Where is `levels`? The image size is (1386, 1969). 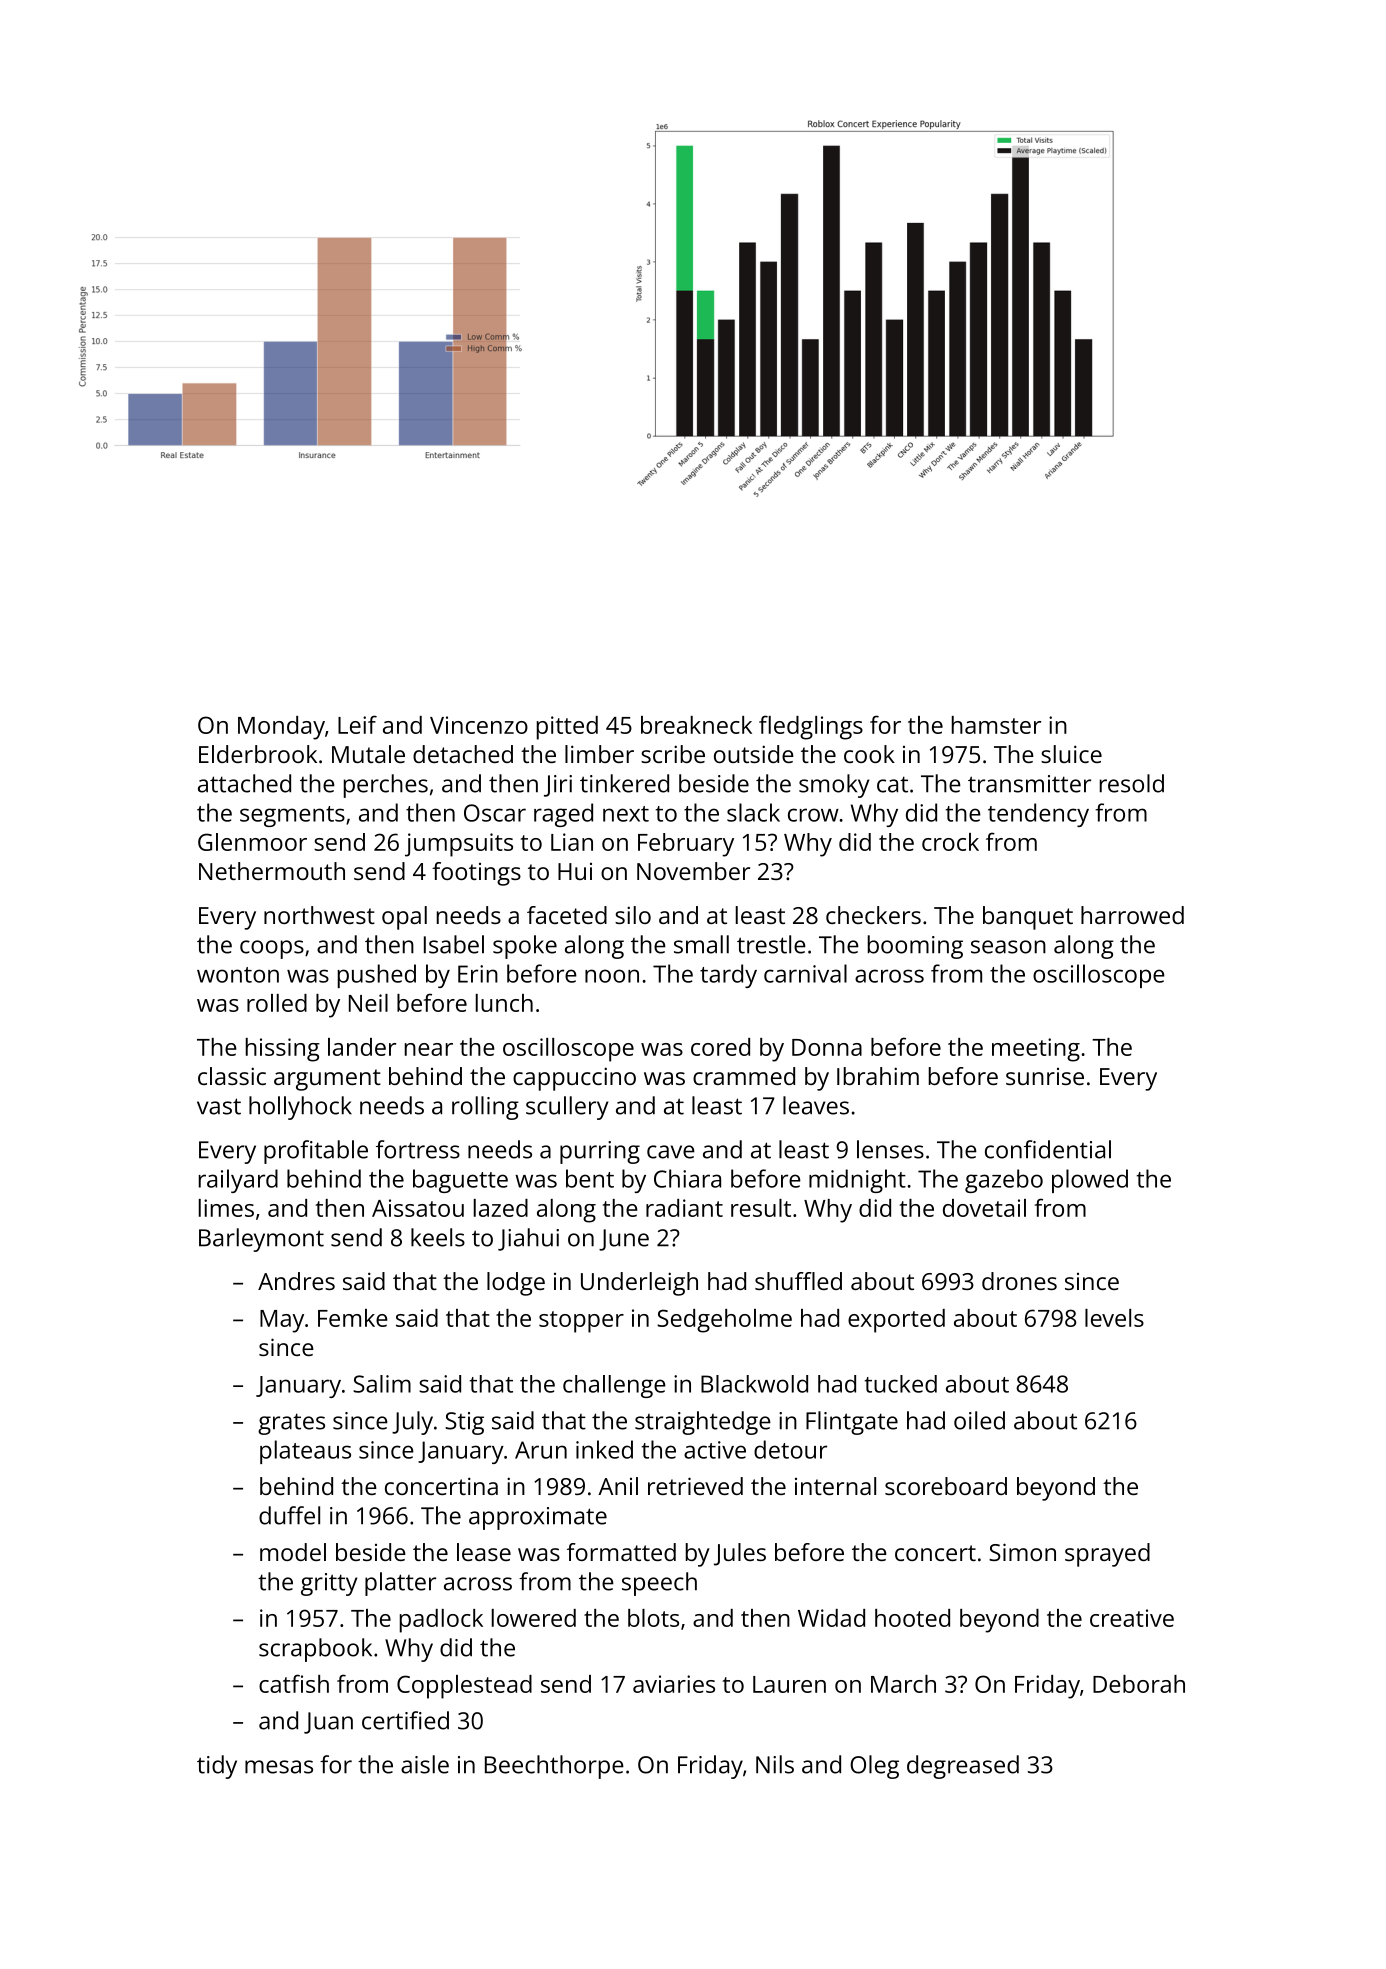
levels is located at coordinates (1114, 1318).
